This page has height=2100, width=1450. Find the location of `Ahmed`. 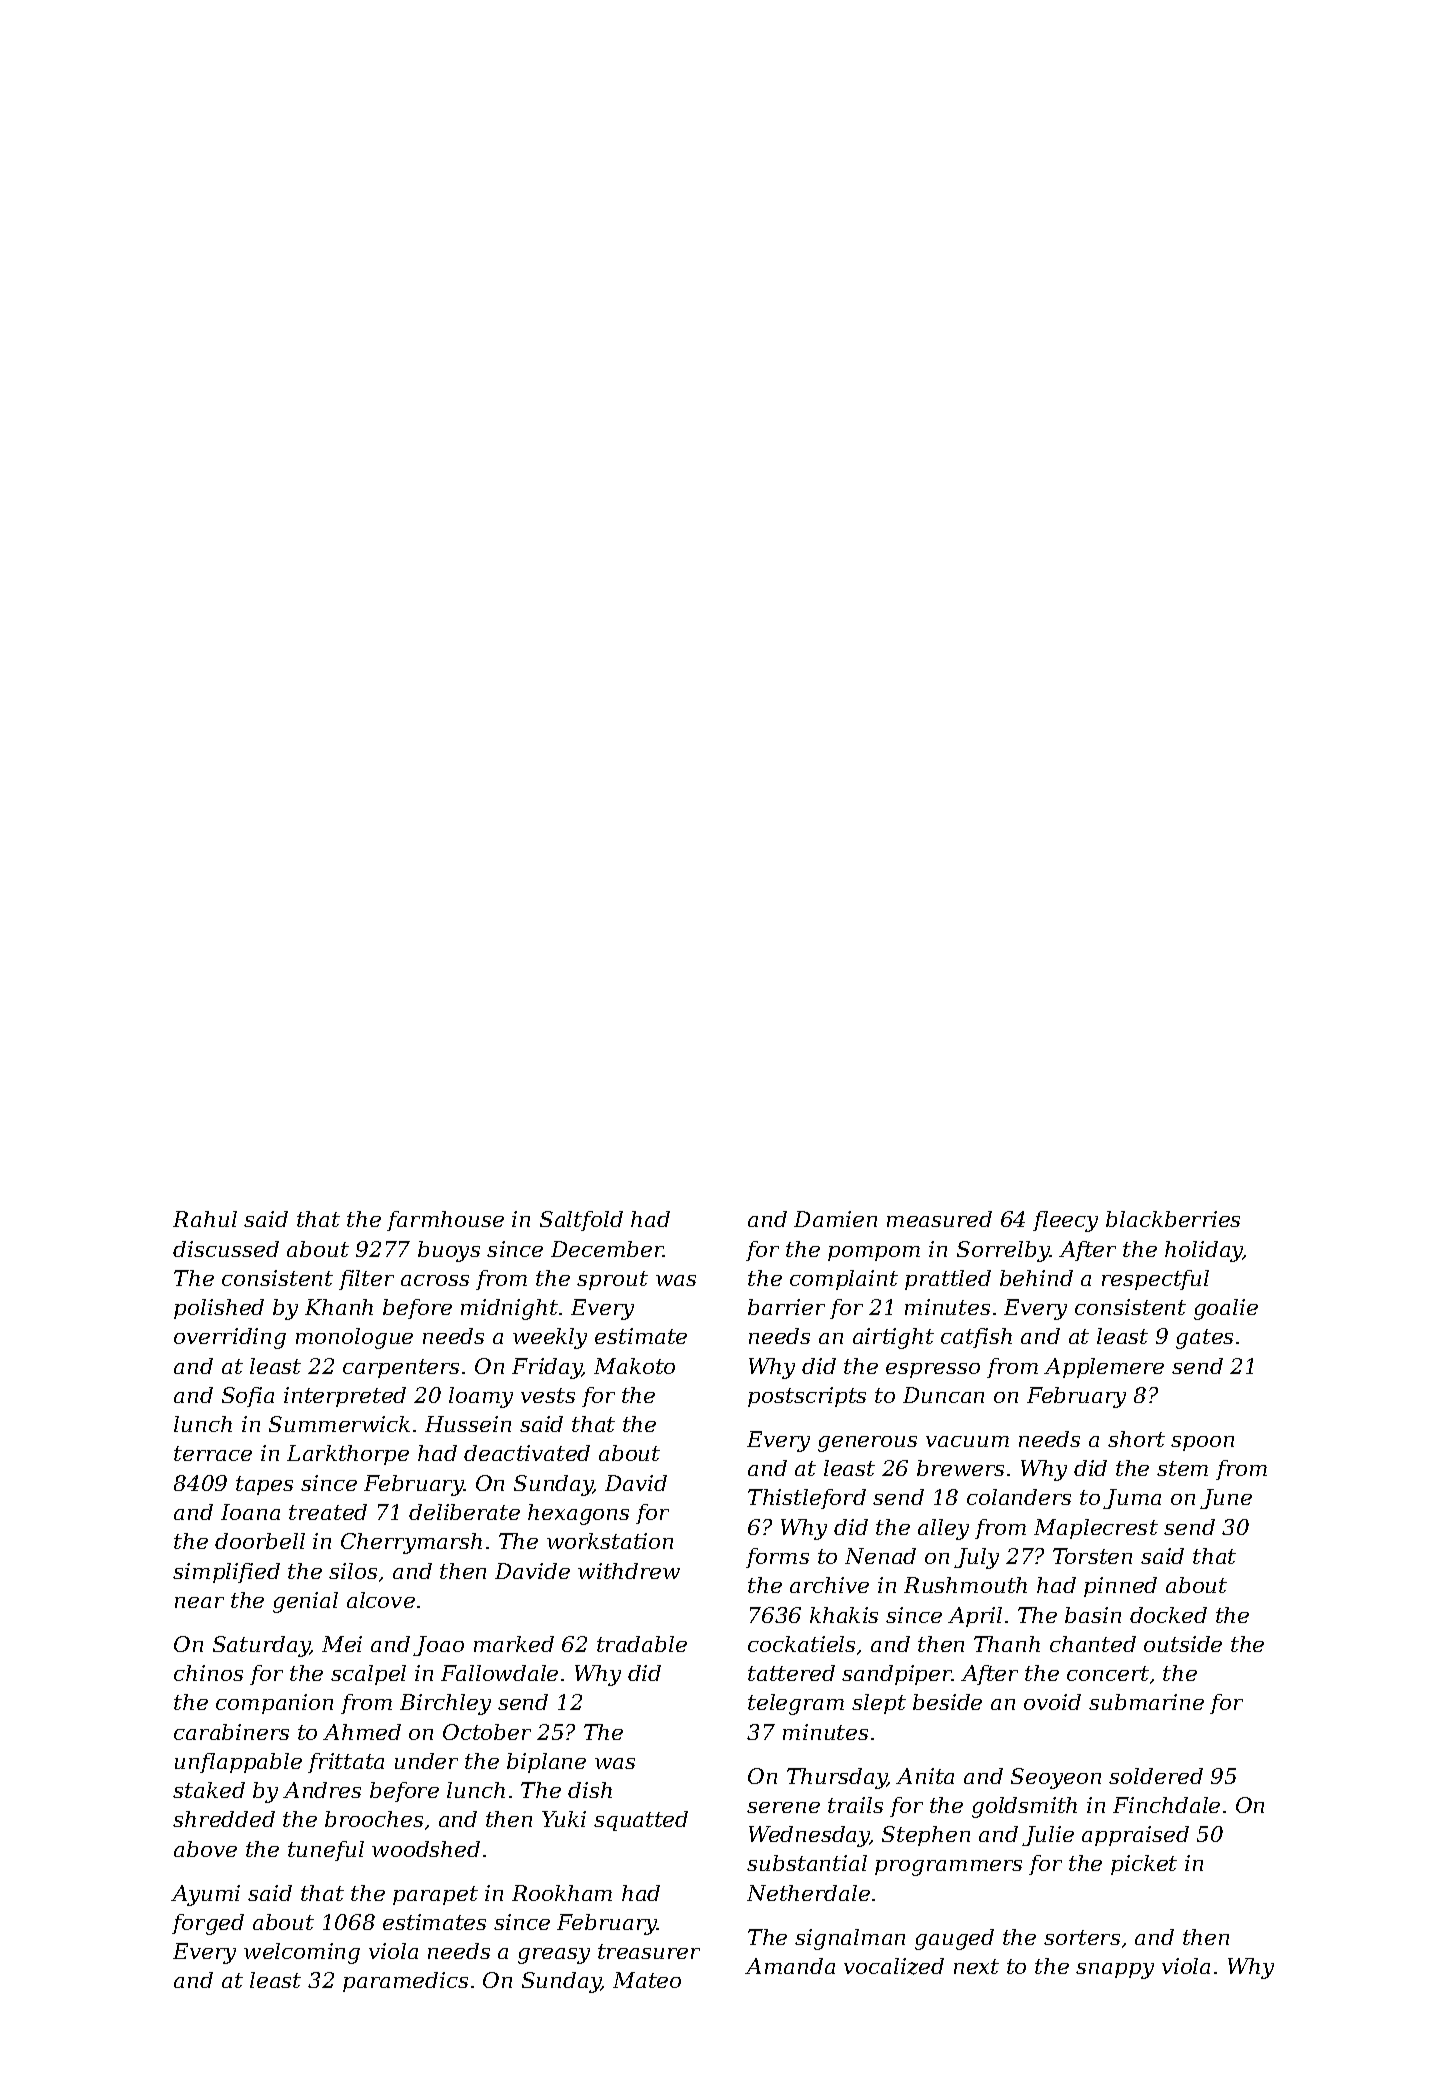

Ahmed is located at coordinates (362, 1732).
